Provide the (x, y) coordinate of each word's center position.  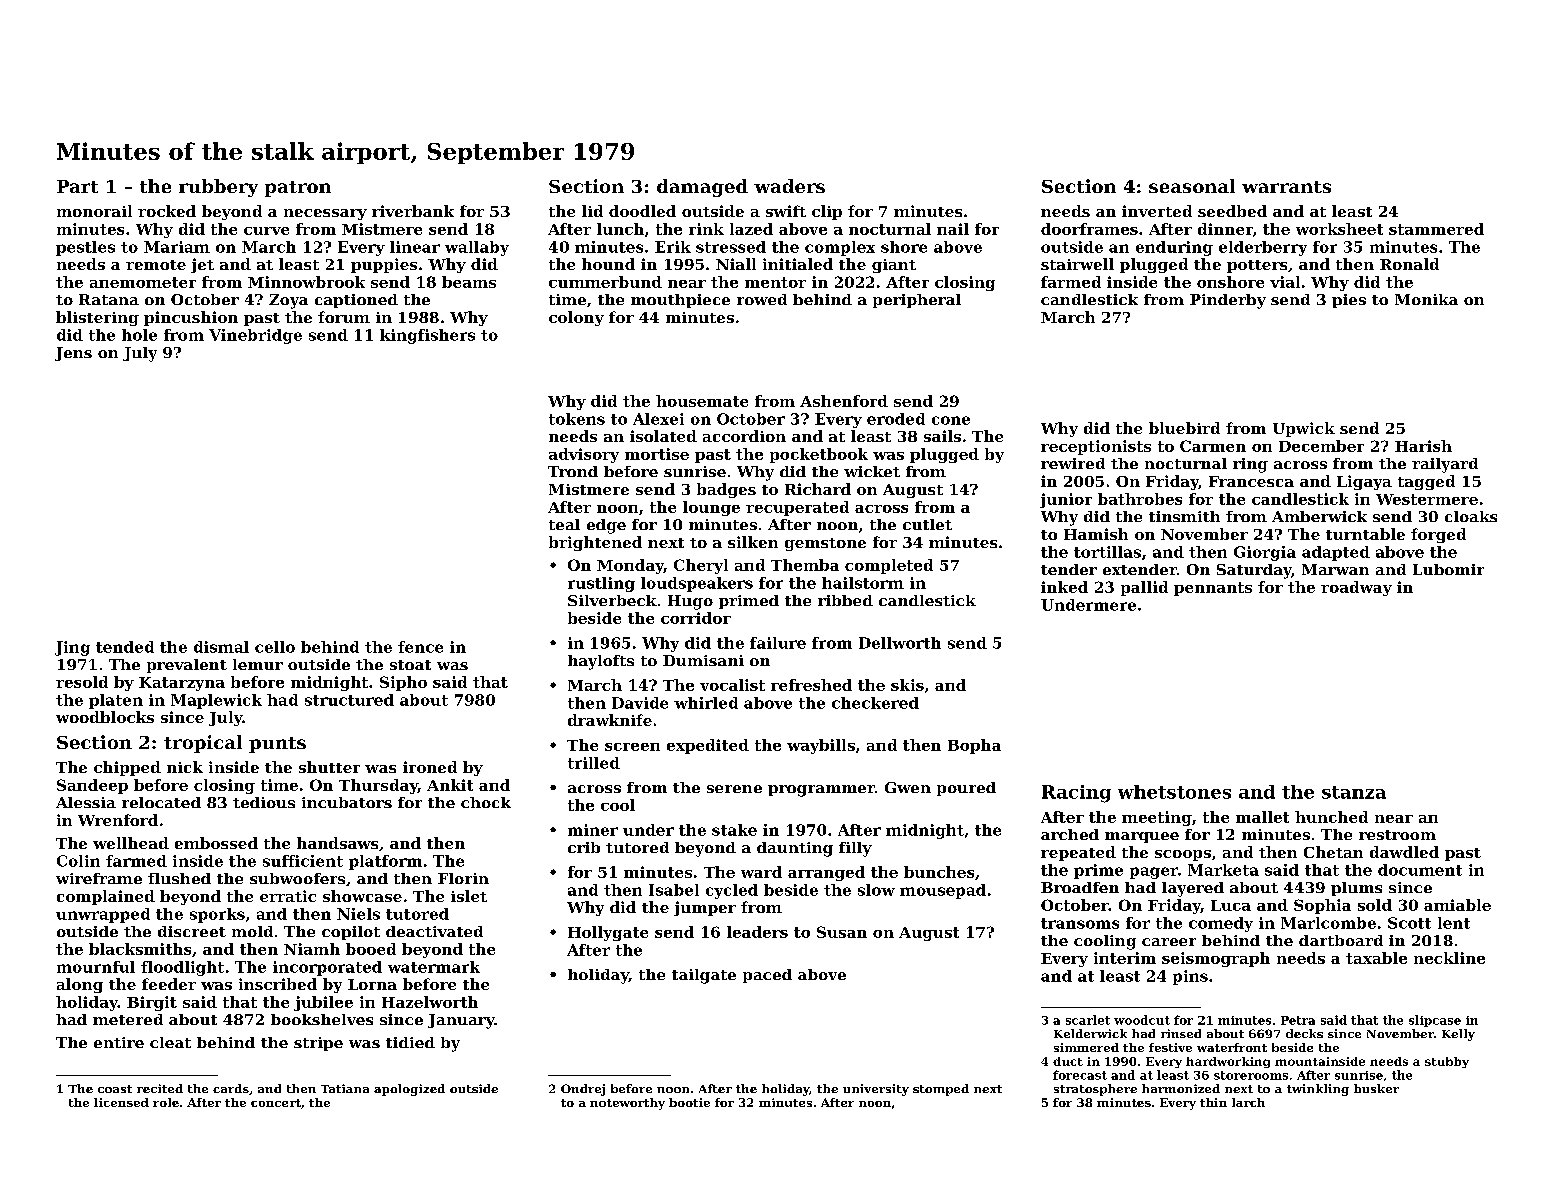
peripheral (917, 301)
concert (276, 1103)
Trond (573, 471)
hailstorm (863, 583)
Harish (1423, 446)
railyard (1445, 465)
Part (77, 186)
